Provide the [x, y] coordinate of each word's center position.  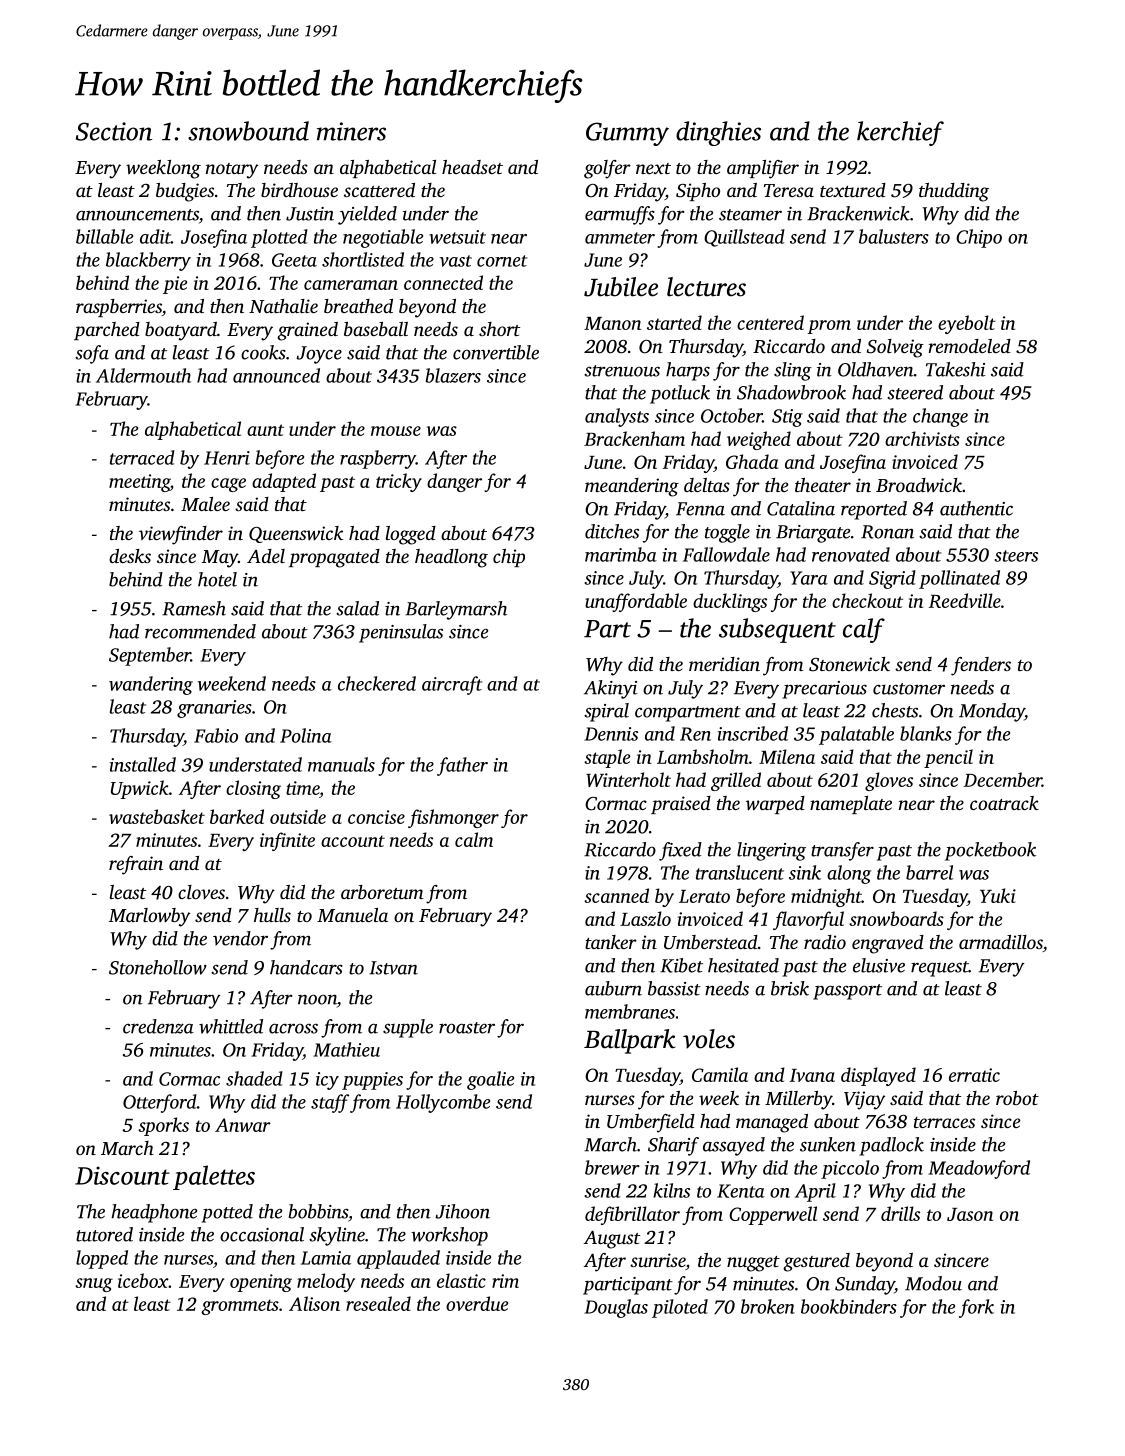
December [1003, 779]
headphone [154, 1213]
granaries [214, 709]
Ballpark [630, 1041]
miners [351, 131]
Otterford [160, 1103]
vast [456, 261]
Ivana [812, 1075]
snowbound [248, 131]
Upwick [140, 789]
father [462, 766]
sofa [92, 354]
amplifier [763, 169]
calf [864, 630]
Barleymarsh [456, 610]
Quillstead [744, 238]
